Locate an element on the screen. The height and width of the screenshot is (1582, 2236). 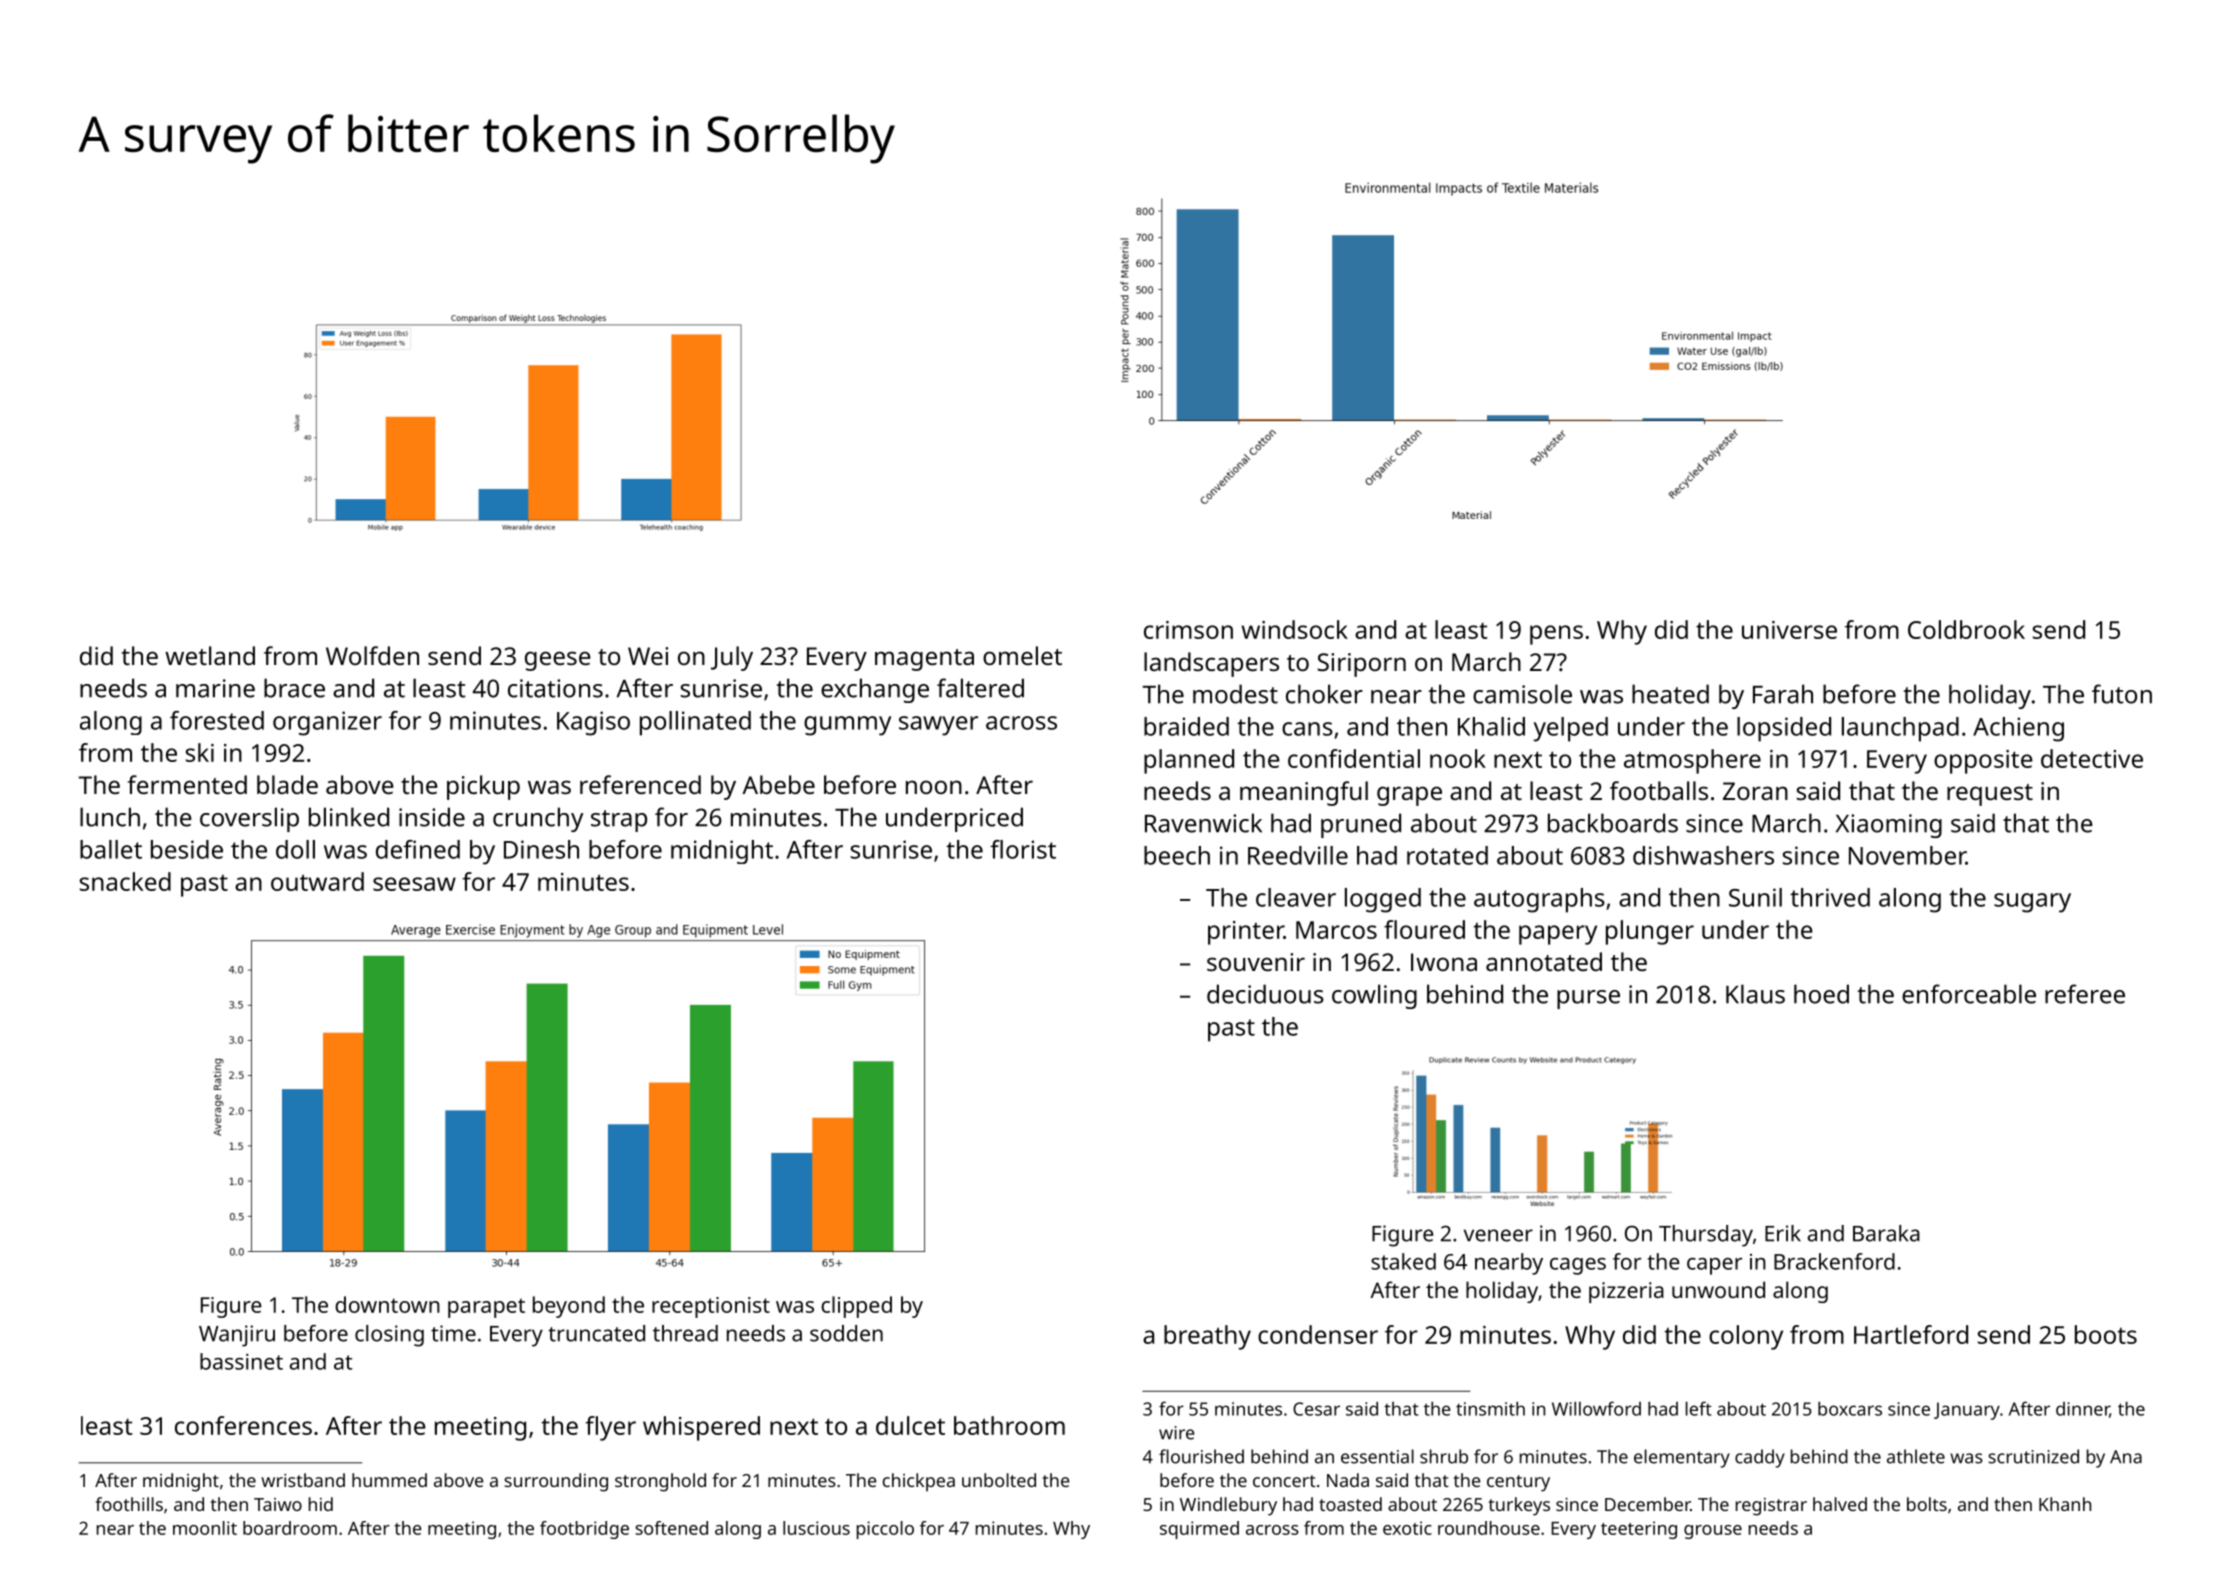
moonlit is located at coordinates (205, 1528).
